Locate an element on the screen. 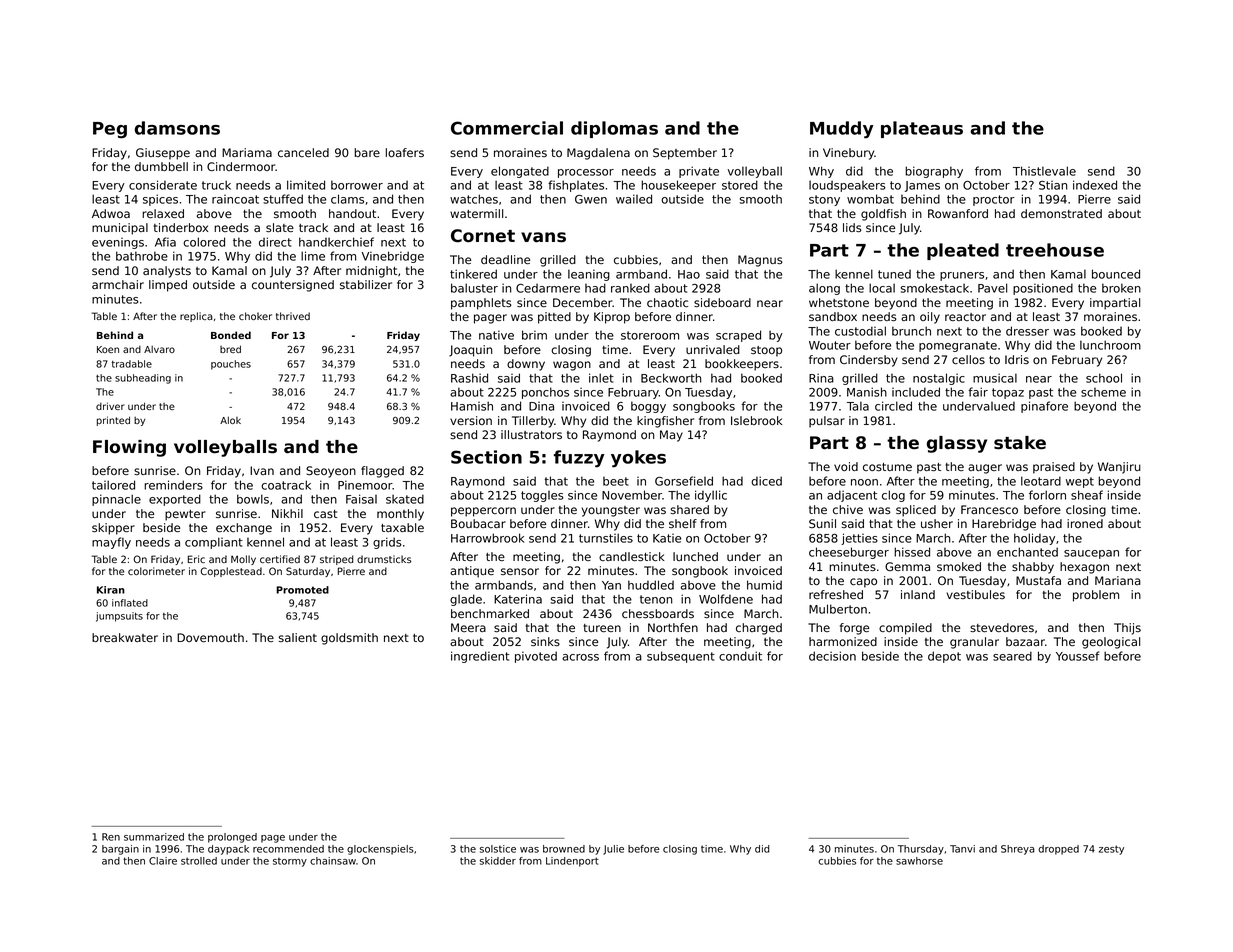 The image size is (1233, 952). diplomas is located at coordinates (614, 129).
